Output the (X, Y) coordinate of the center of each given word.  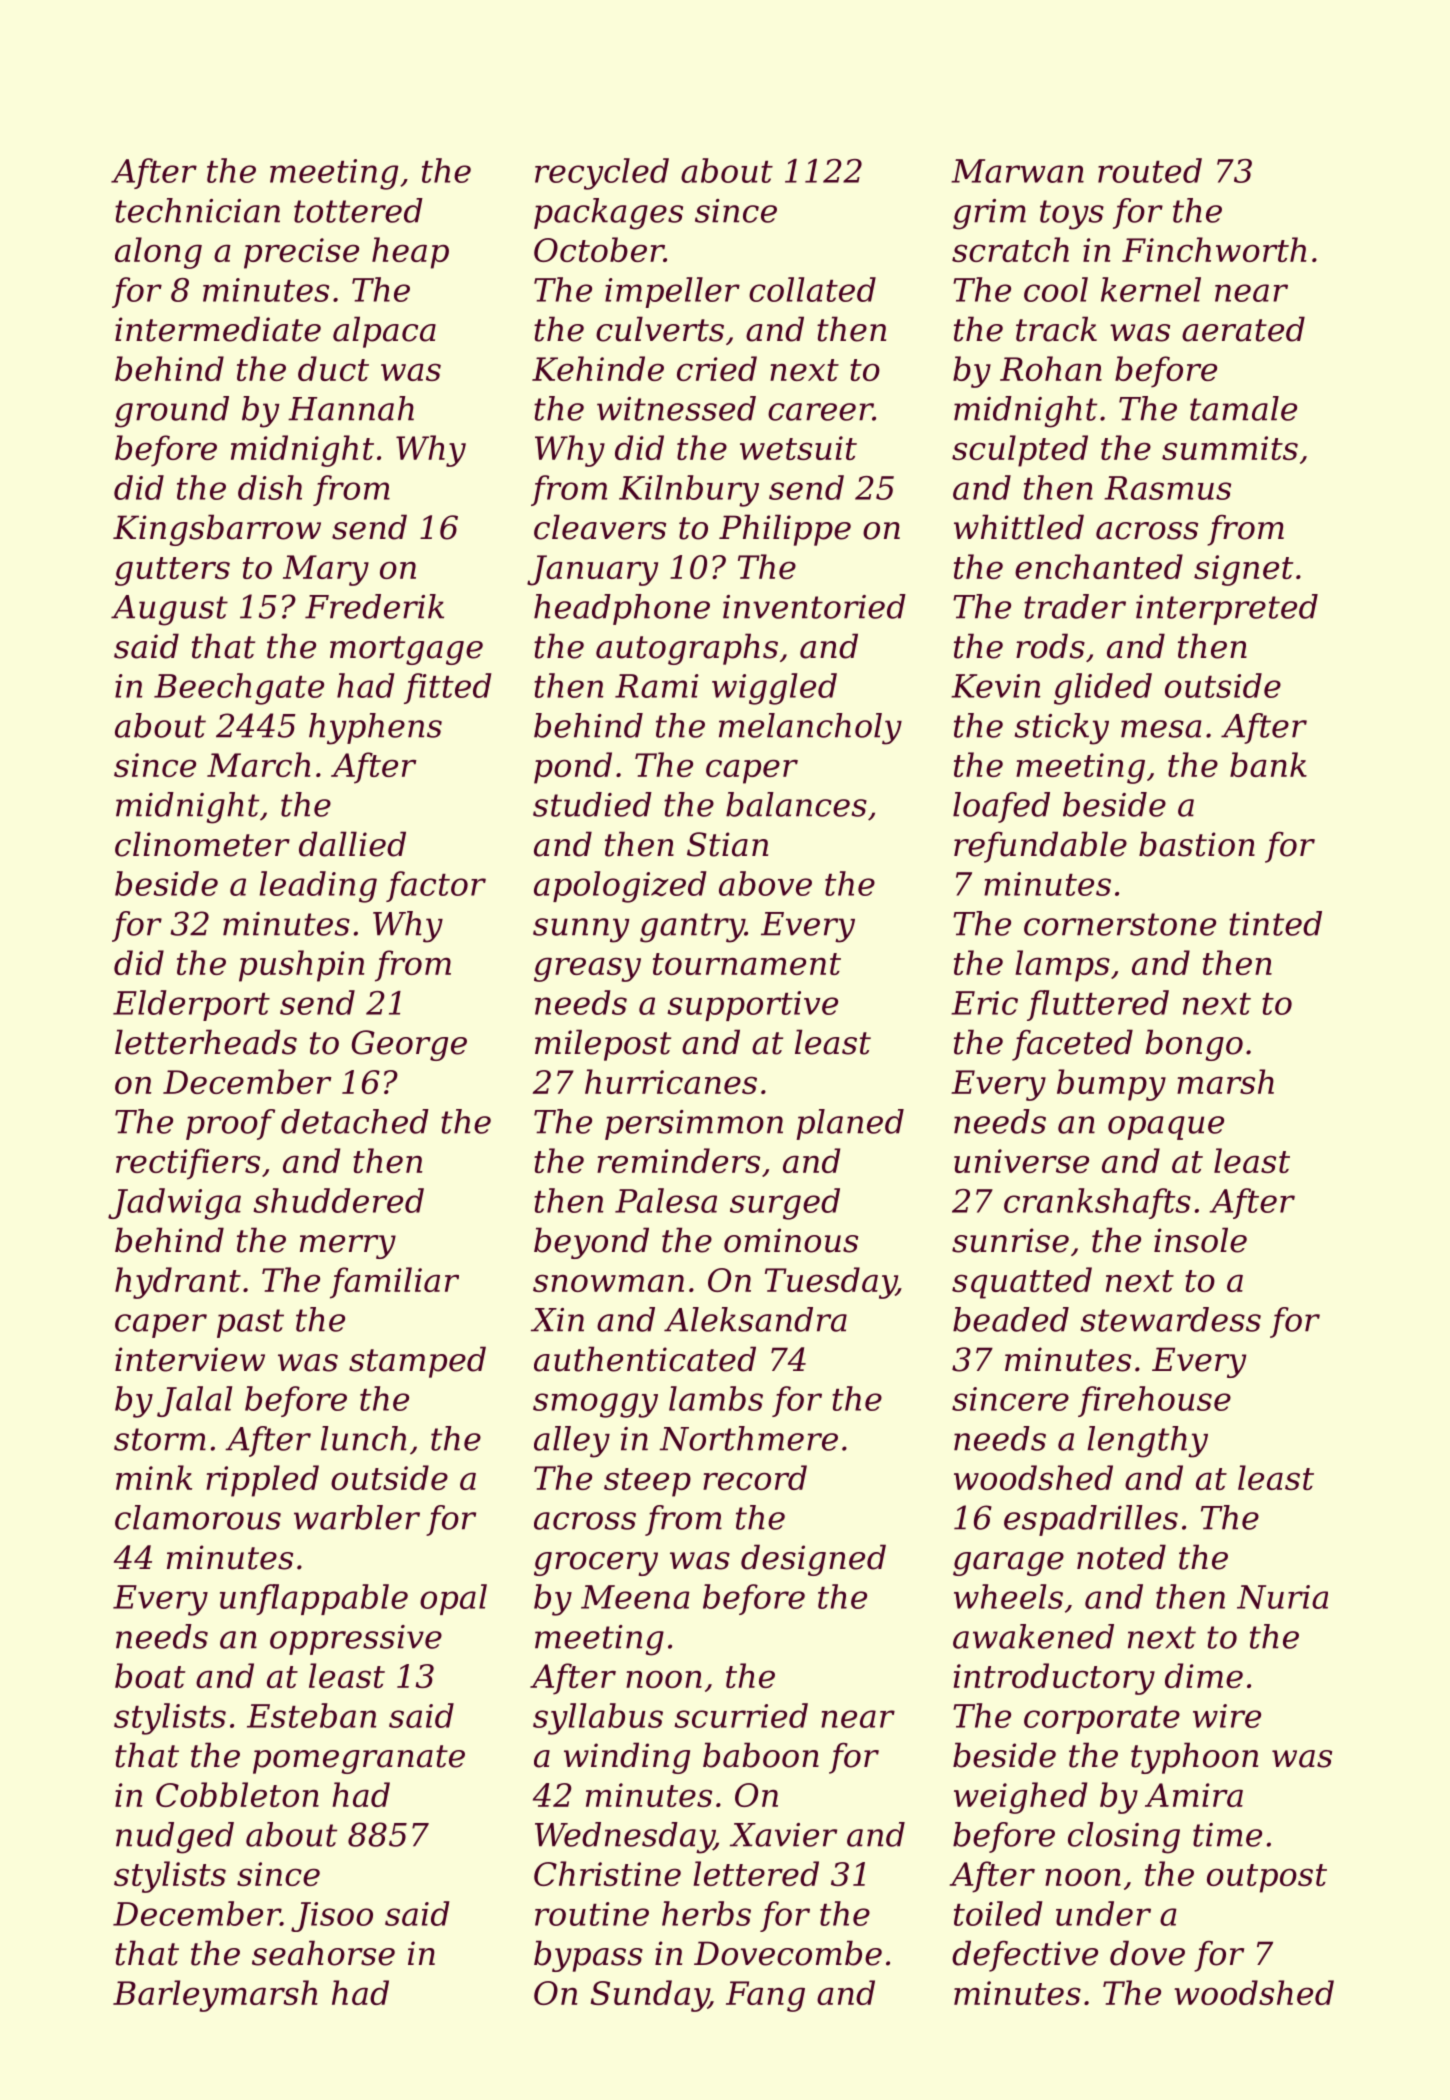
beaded (1011, 1319)
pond (573, 768)
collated (812, 289)
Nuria (1282, 1597)
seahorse (323, 1953)
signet (1243, 570)
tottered (358, 210)
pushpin (301, 966)
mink (154, 1477)
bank (1268, 764)
